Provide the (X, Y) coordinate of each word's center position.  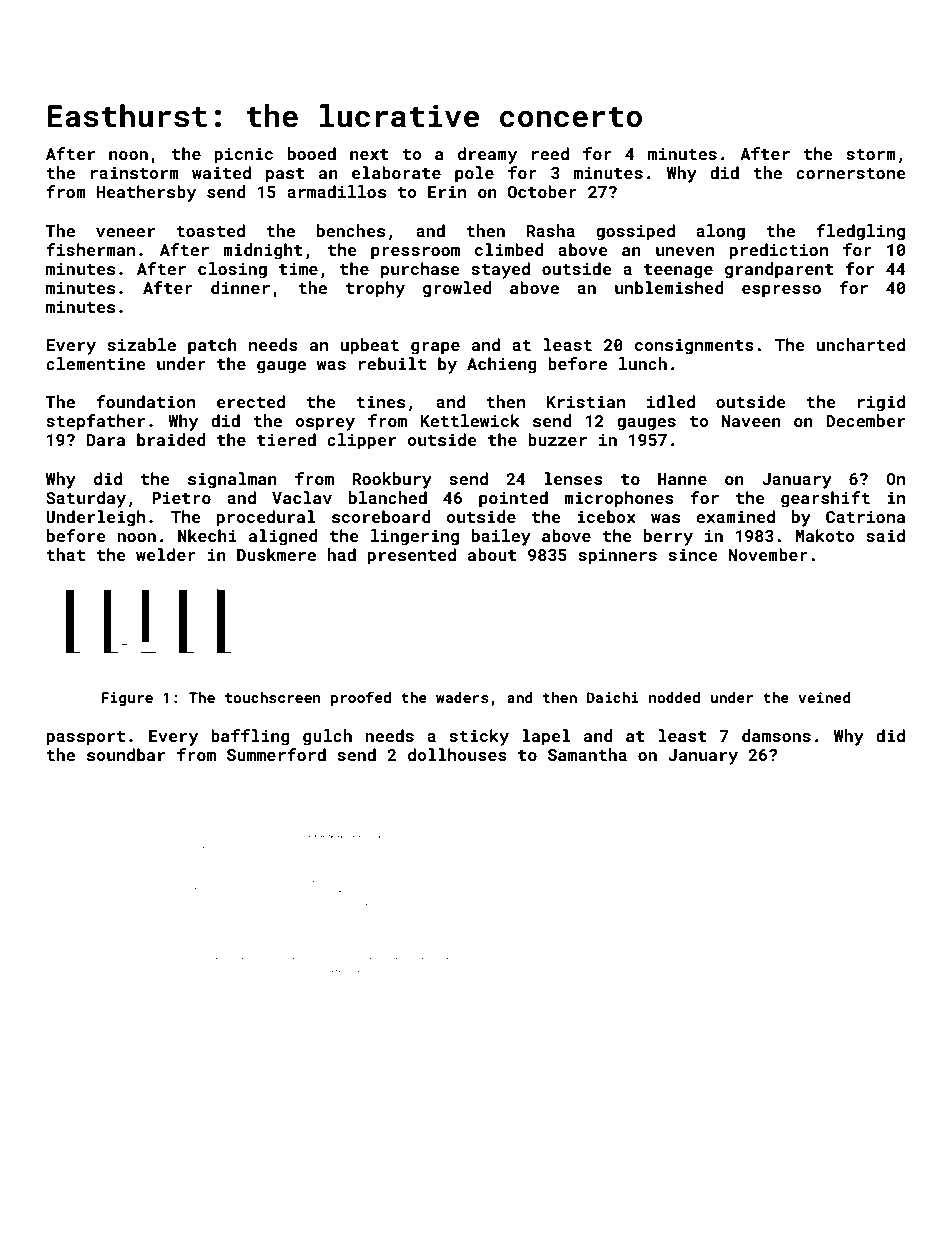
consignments (694, 346)
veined (824, 697)
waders (462, 697)
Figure (127, 699)
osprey (325, 424)
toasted (210, 230)
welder (166, 554)
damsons (776, 735)
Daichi (613, 697)
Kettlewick (470, 420)
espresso (781, 291)
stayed (500, 270)
